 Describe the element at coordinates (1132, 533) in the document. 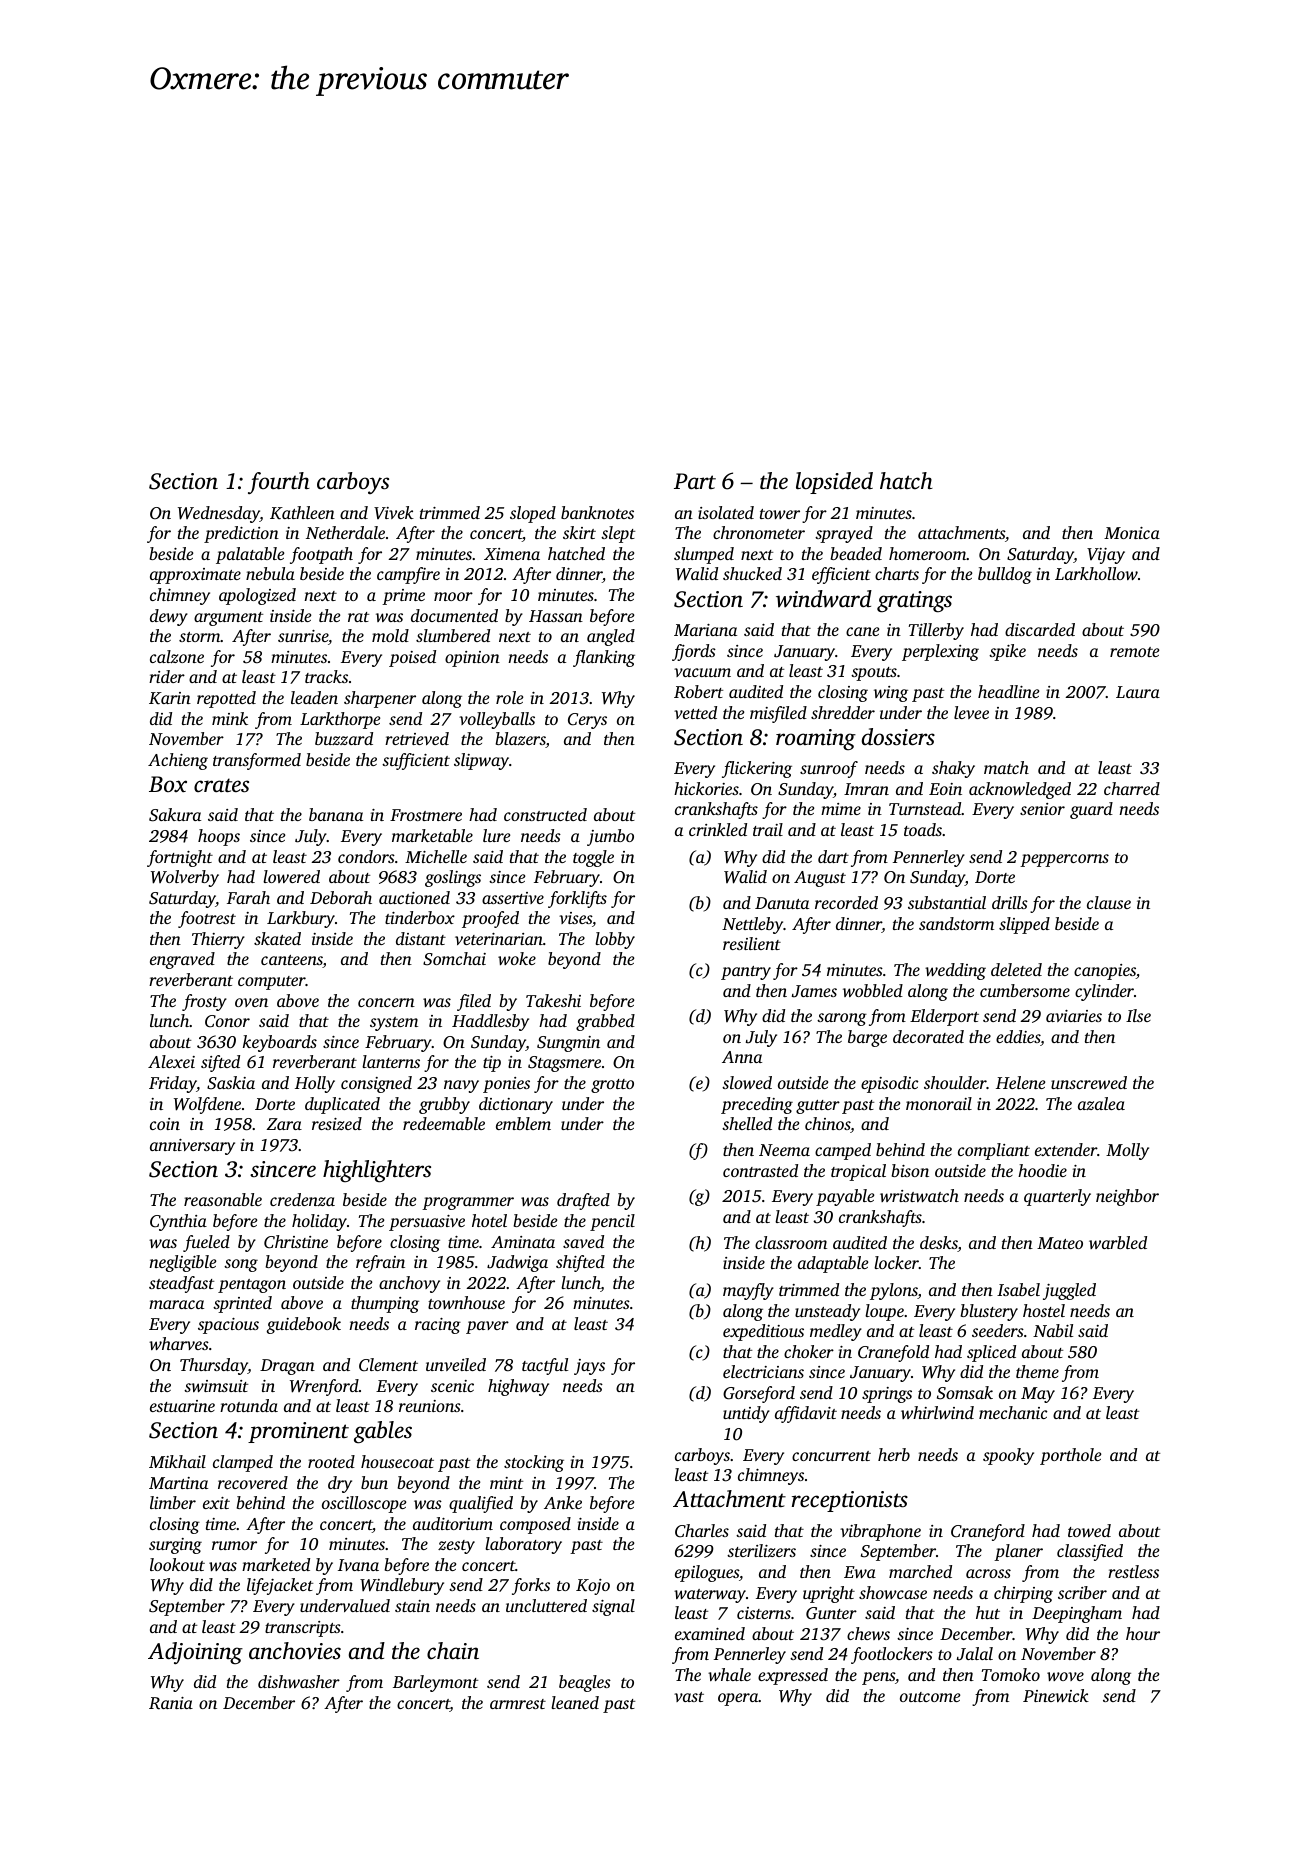

I see `Monica` at that location.
